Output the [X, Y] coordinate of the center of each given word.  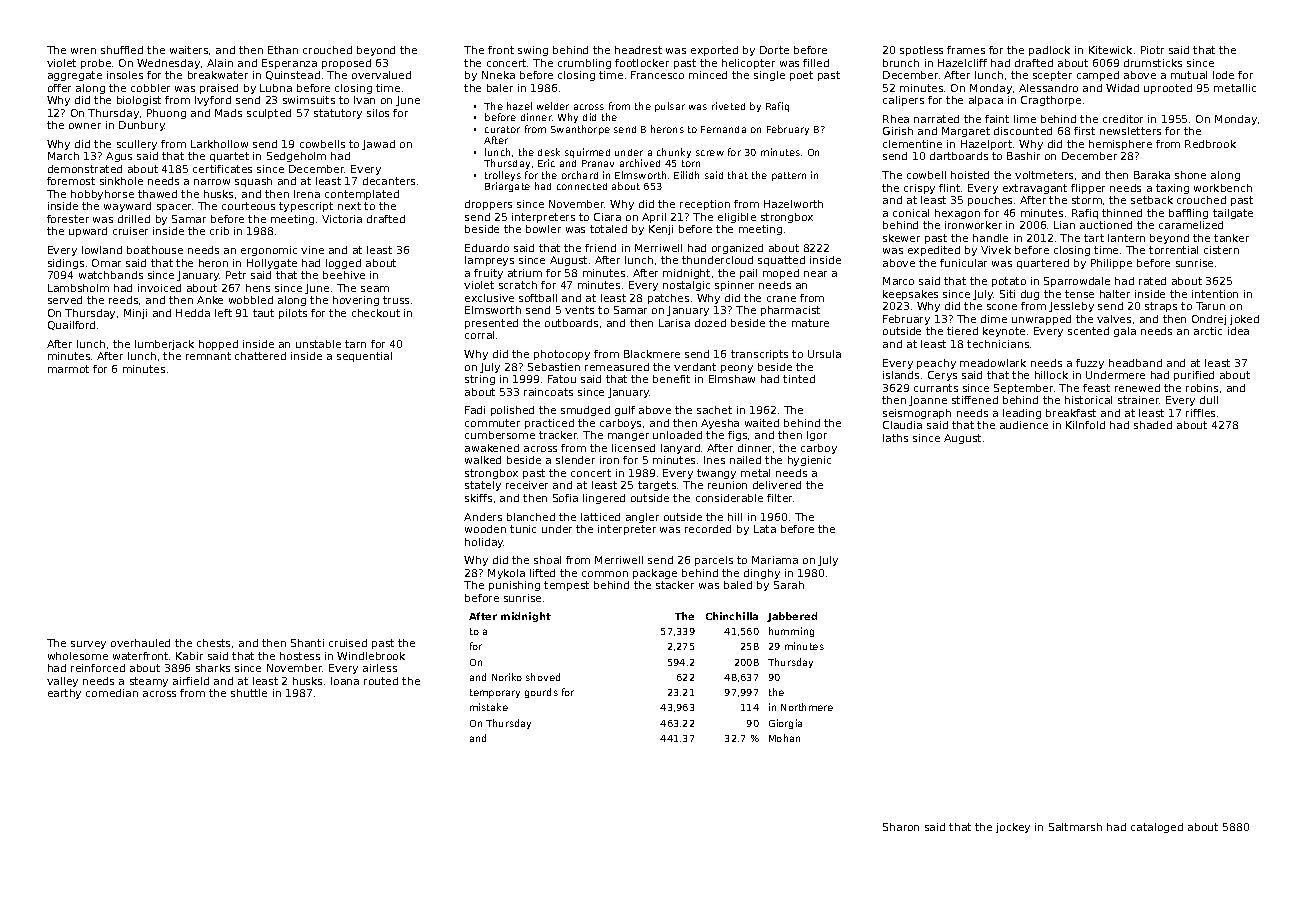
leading [1022, 414]
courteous [248, 206]
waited [762, 423]
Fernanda [723, 129]
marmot [68, 369]
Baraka [1152, 175]
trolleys [503, 176]
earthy [64, 694]
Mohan [784, 738]
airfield [191, 681]
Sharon [901, 827]
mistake [489, 707]
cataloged [1157, 828]
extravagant [1035, 189]
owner [85, 126]
